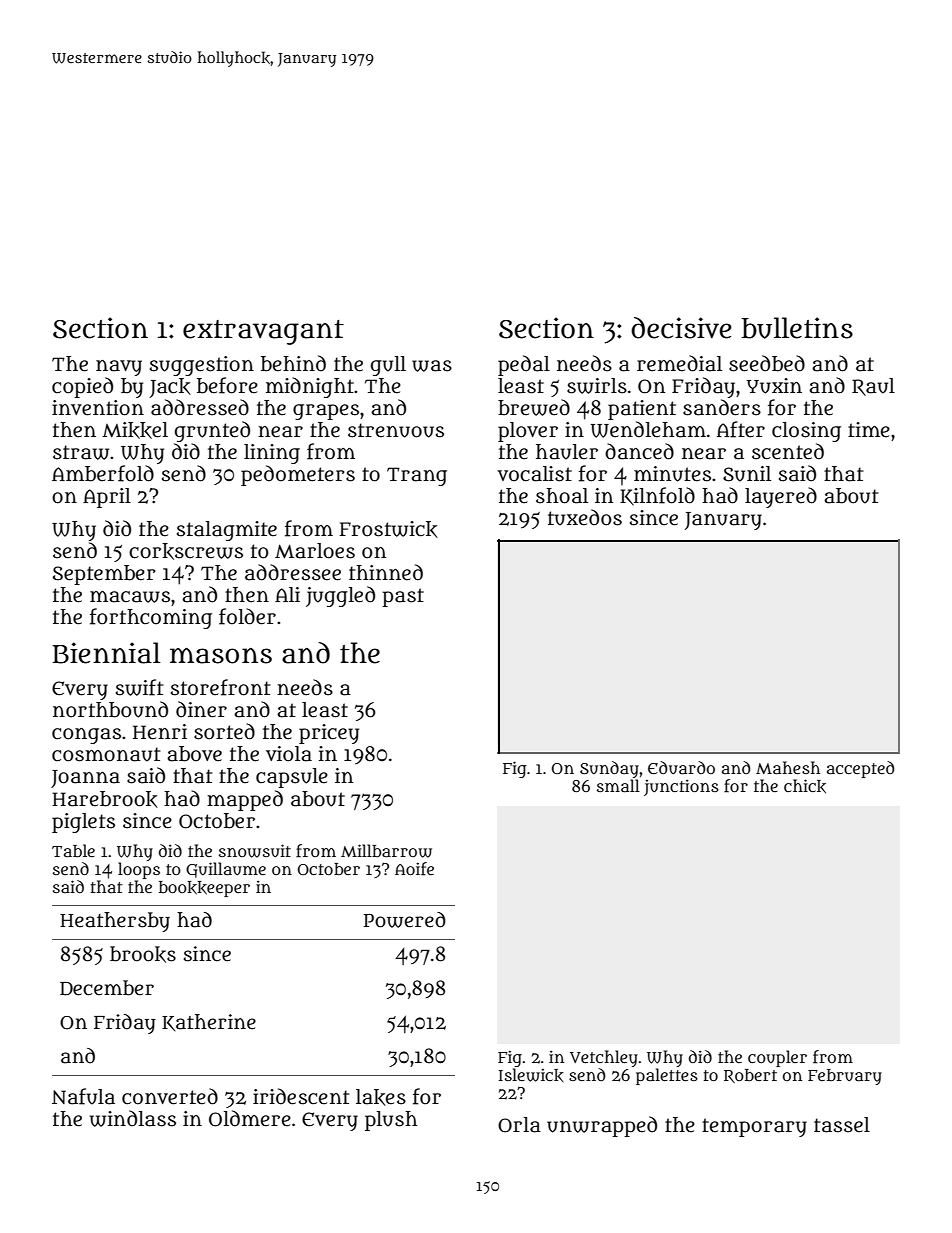 The height and width of the document is (1233, 952). I want to click on accepted, so click(860, 769).
